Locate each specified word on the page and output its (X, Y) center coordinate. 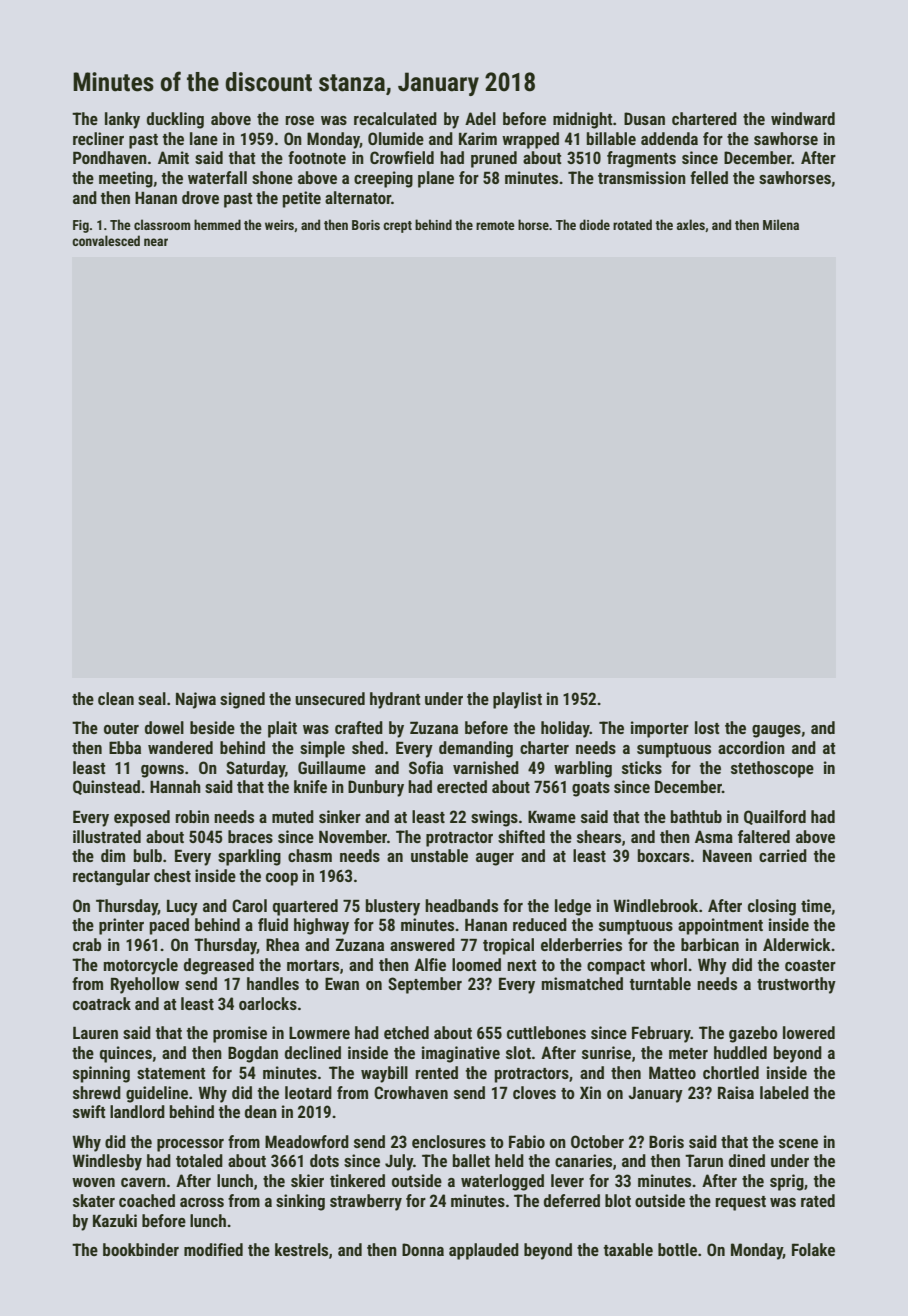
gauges (776, 731)
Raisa (736, 1092)
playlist (517, 700)
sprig (787, 1182)
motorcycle (141, 966)
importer (660, 729)
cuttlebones (546, 1032)
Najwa (196, 700)
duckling (175, 120)
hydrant (395, 700)
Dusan (644, 118)
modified (213, 1249)
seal (152, 698)
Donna (423, 1249)
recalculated (395, 118)
